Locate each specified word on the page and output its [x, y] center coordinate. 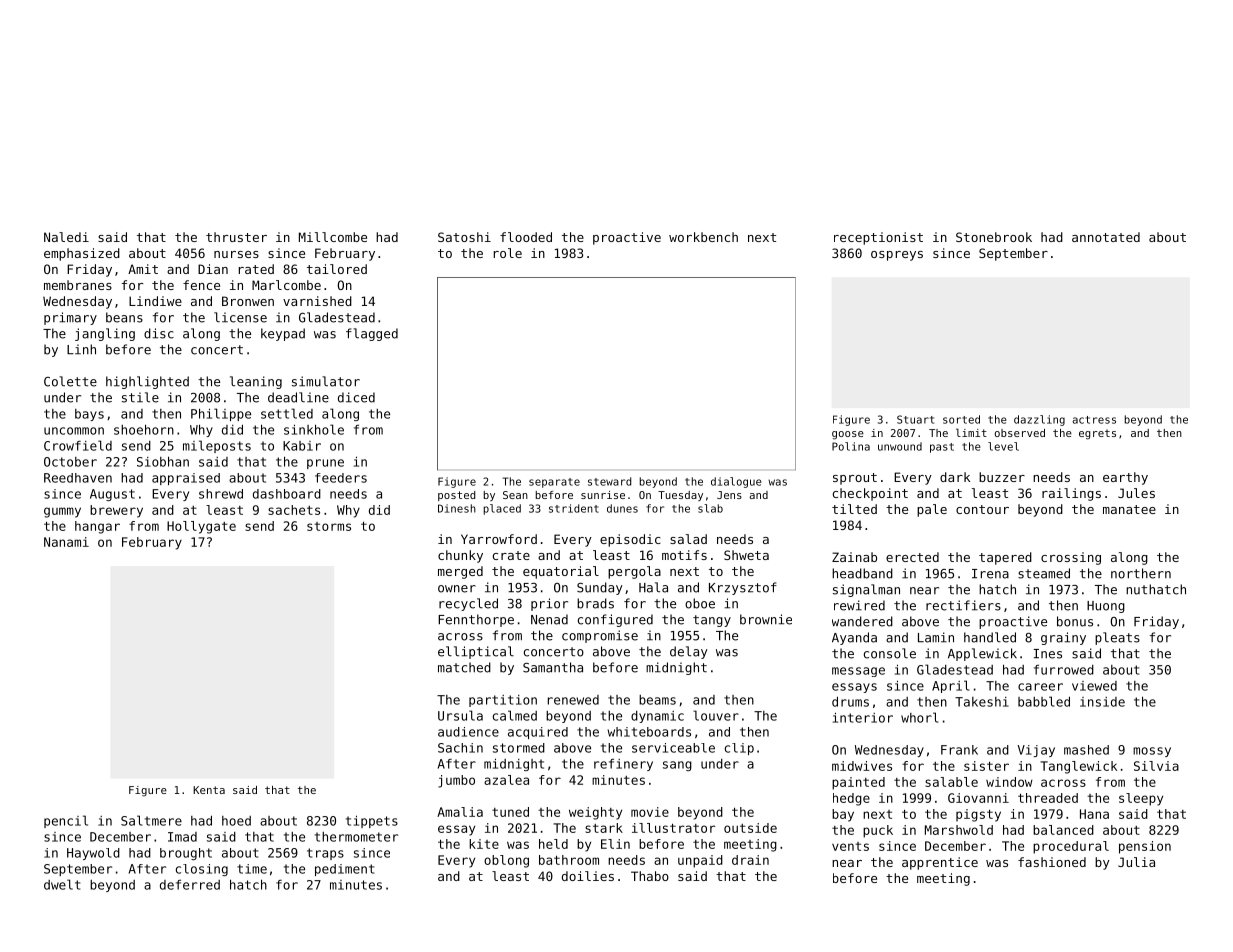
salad [688, 539]
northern [1141, 573]
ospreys [897, 256]
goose [848, 435]
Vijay [1036, 751]
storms [329, 526]
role [508, 253]
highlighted [147, 382]
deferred [190, 884]
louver [716, 715]
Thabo [650, 876]
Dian [213, 269]
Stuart [915, 419]
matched [464, 667]
